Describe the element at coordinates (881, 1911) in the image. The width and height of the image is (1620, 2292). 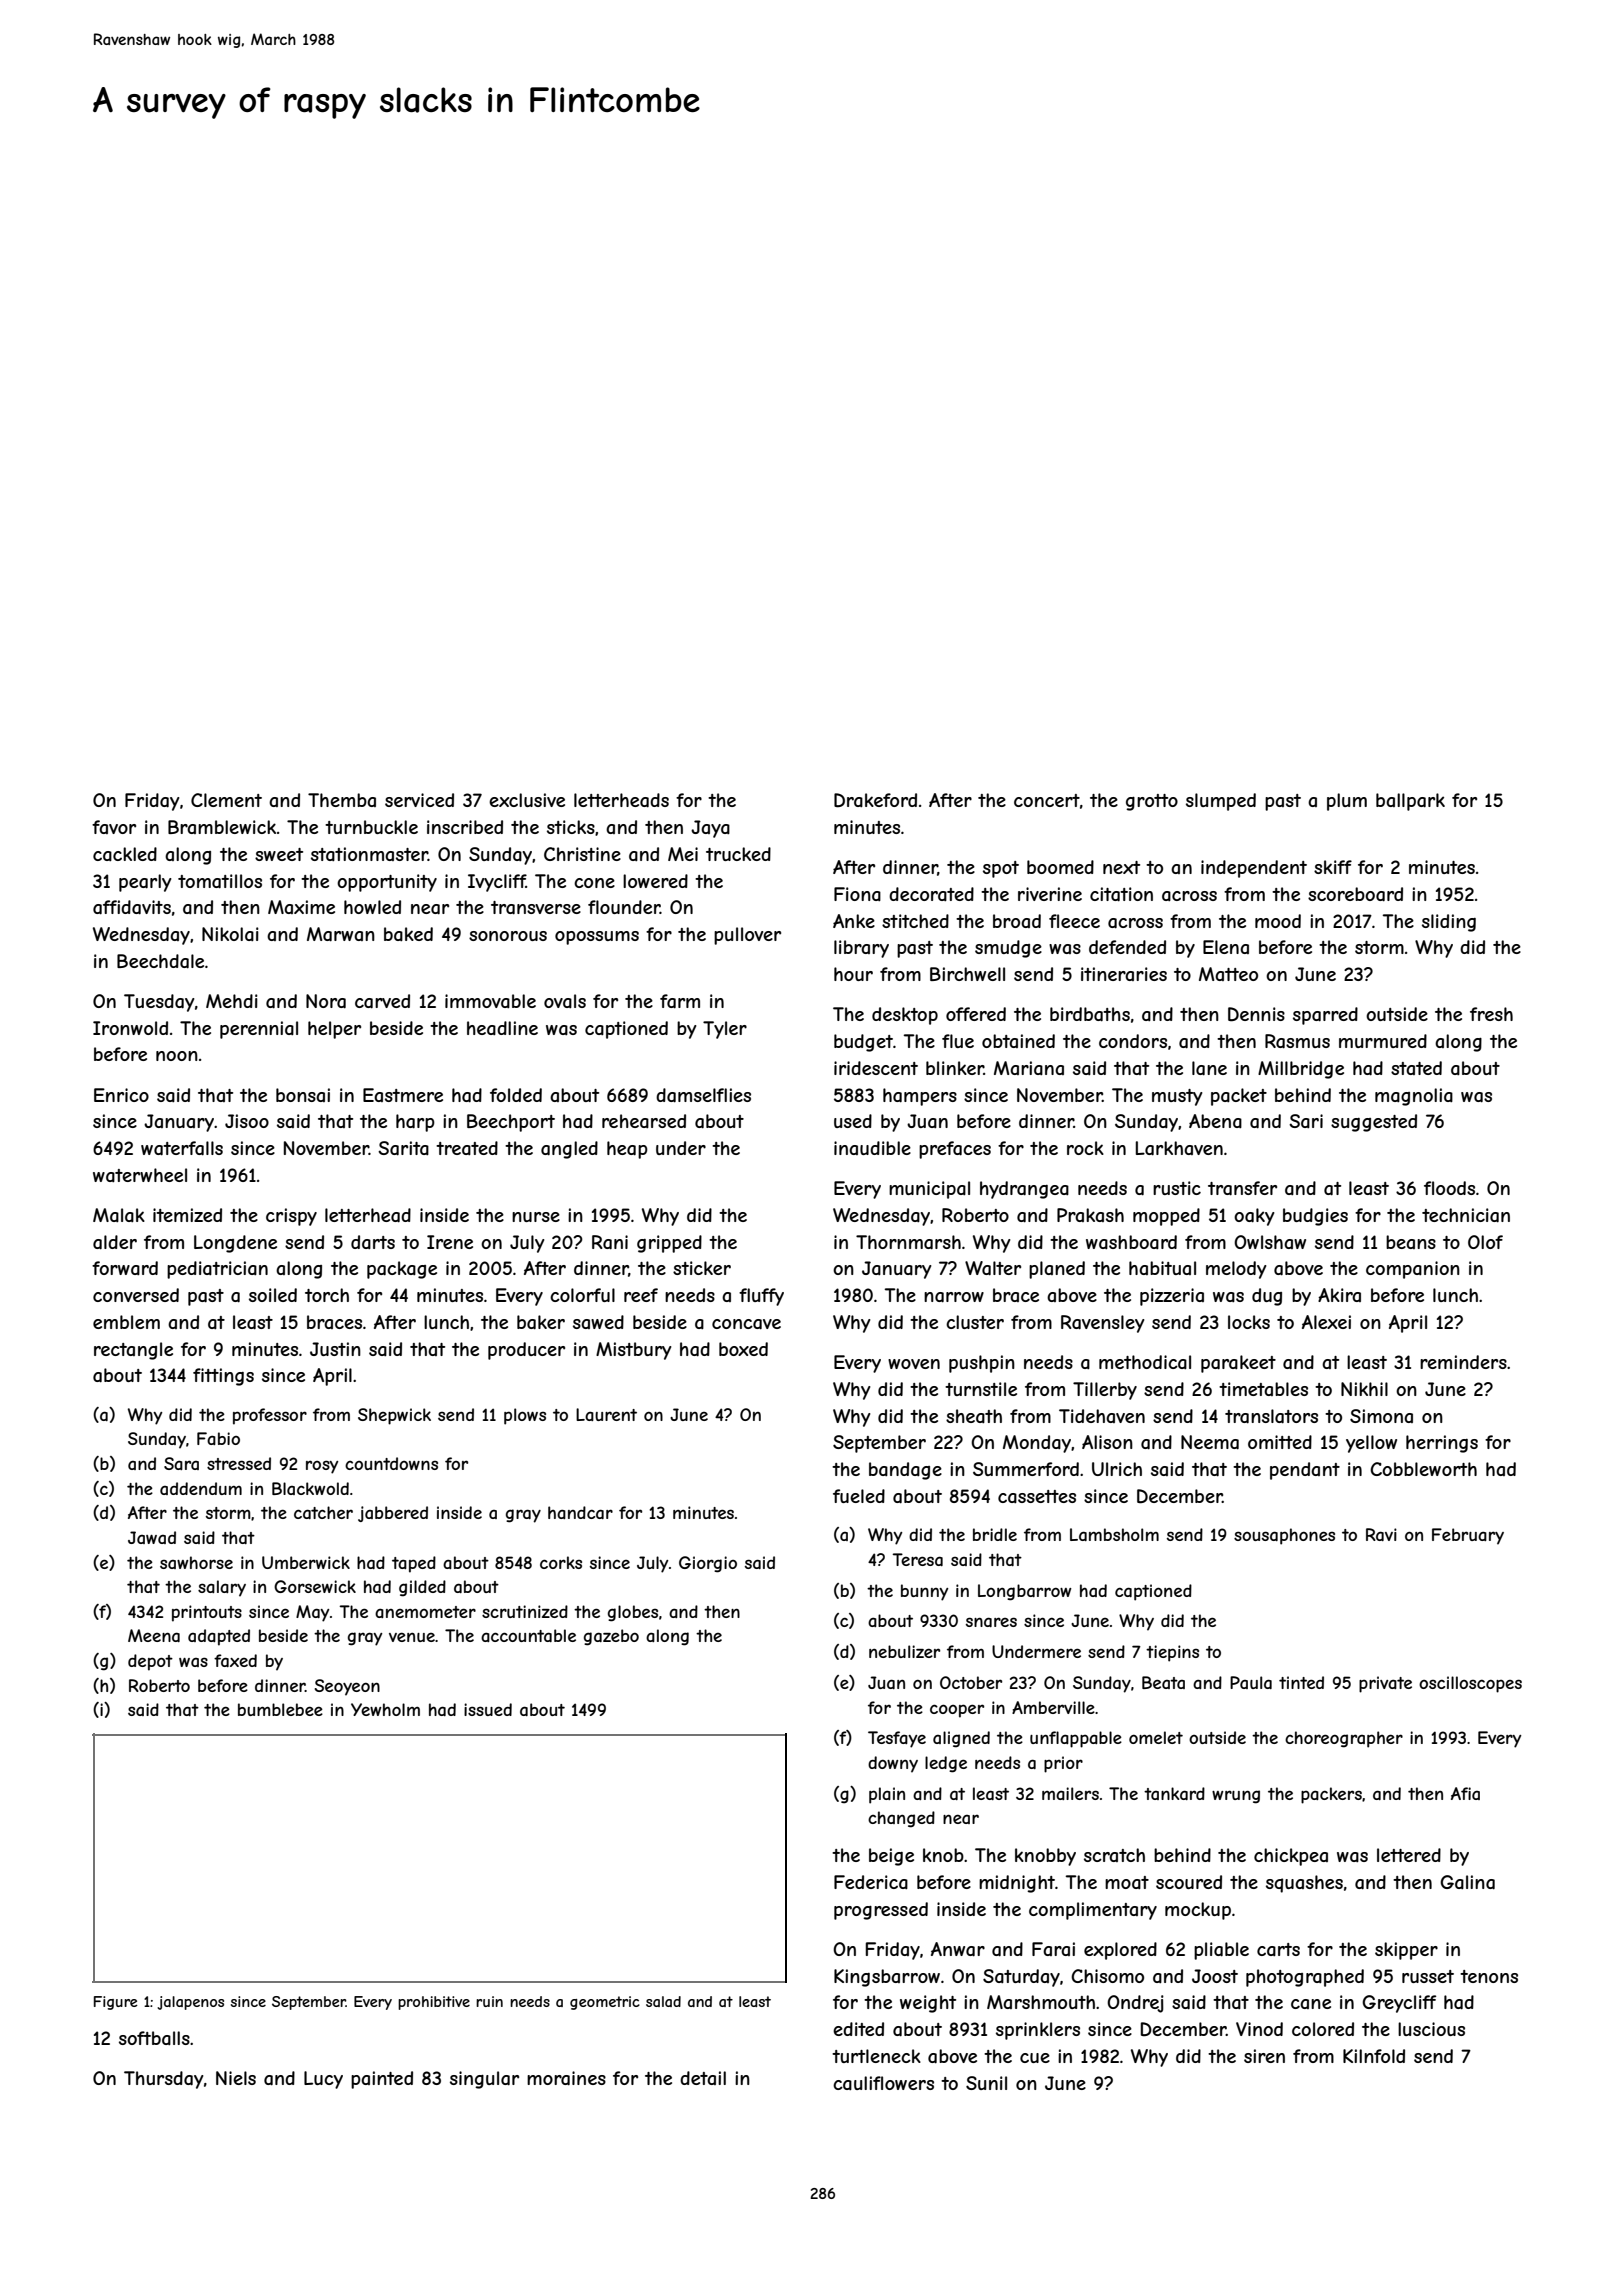
I see `progressed` at that location.
